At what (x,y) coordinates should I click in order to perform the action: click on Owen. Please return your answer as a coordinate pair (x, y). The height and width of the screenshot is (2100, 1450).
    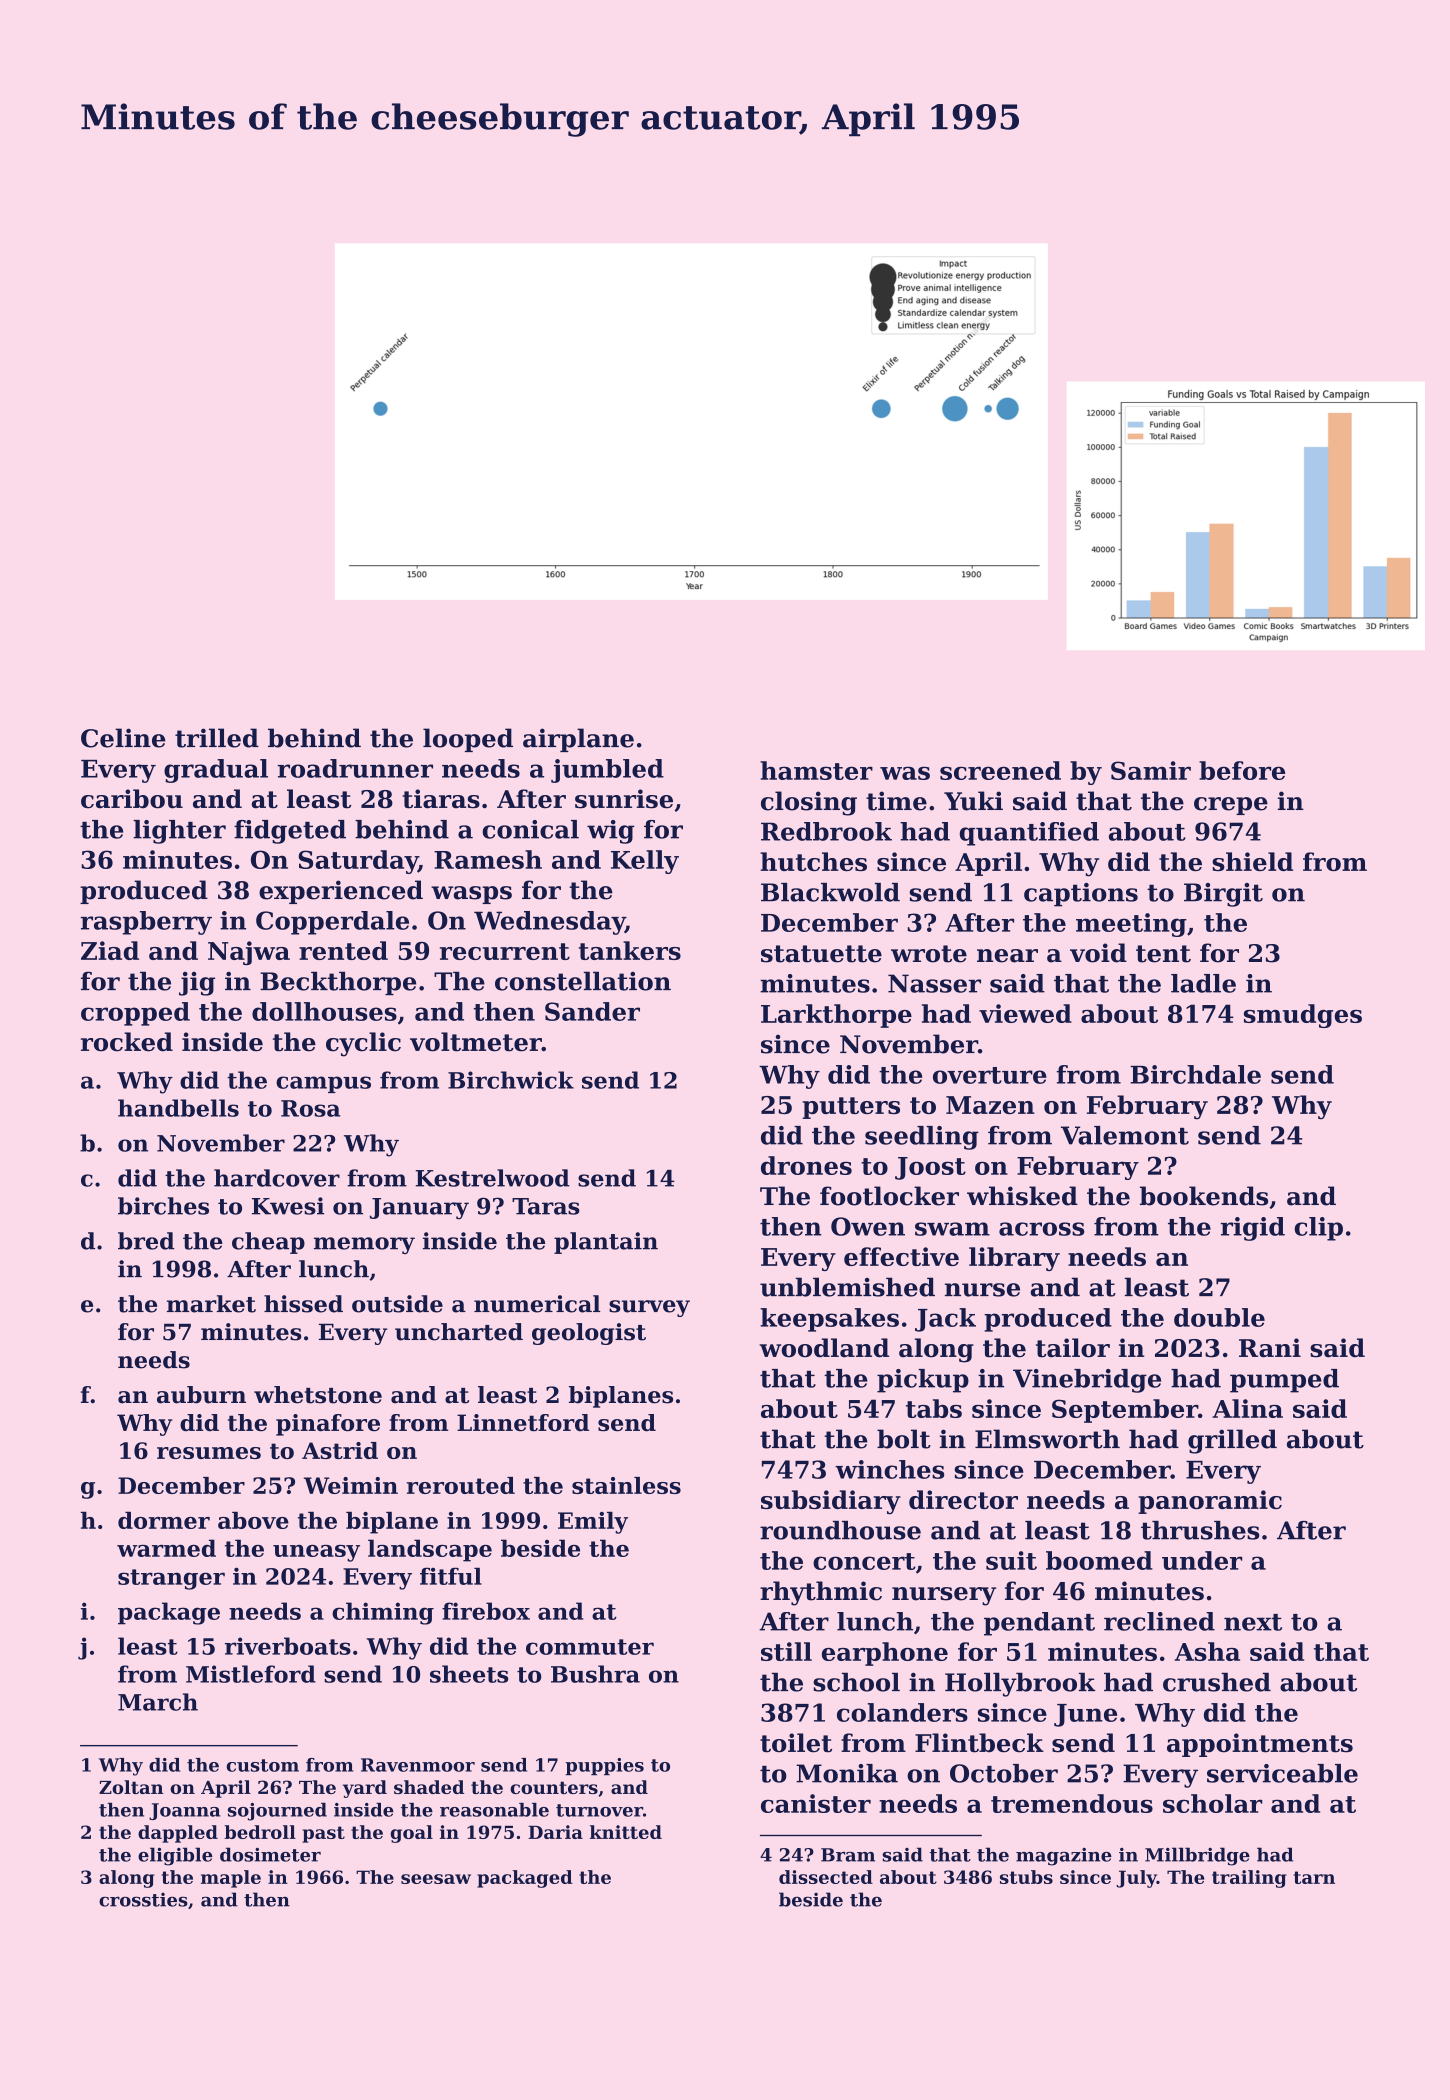
    Looking at the image, I should click on (868, 1226).
